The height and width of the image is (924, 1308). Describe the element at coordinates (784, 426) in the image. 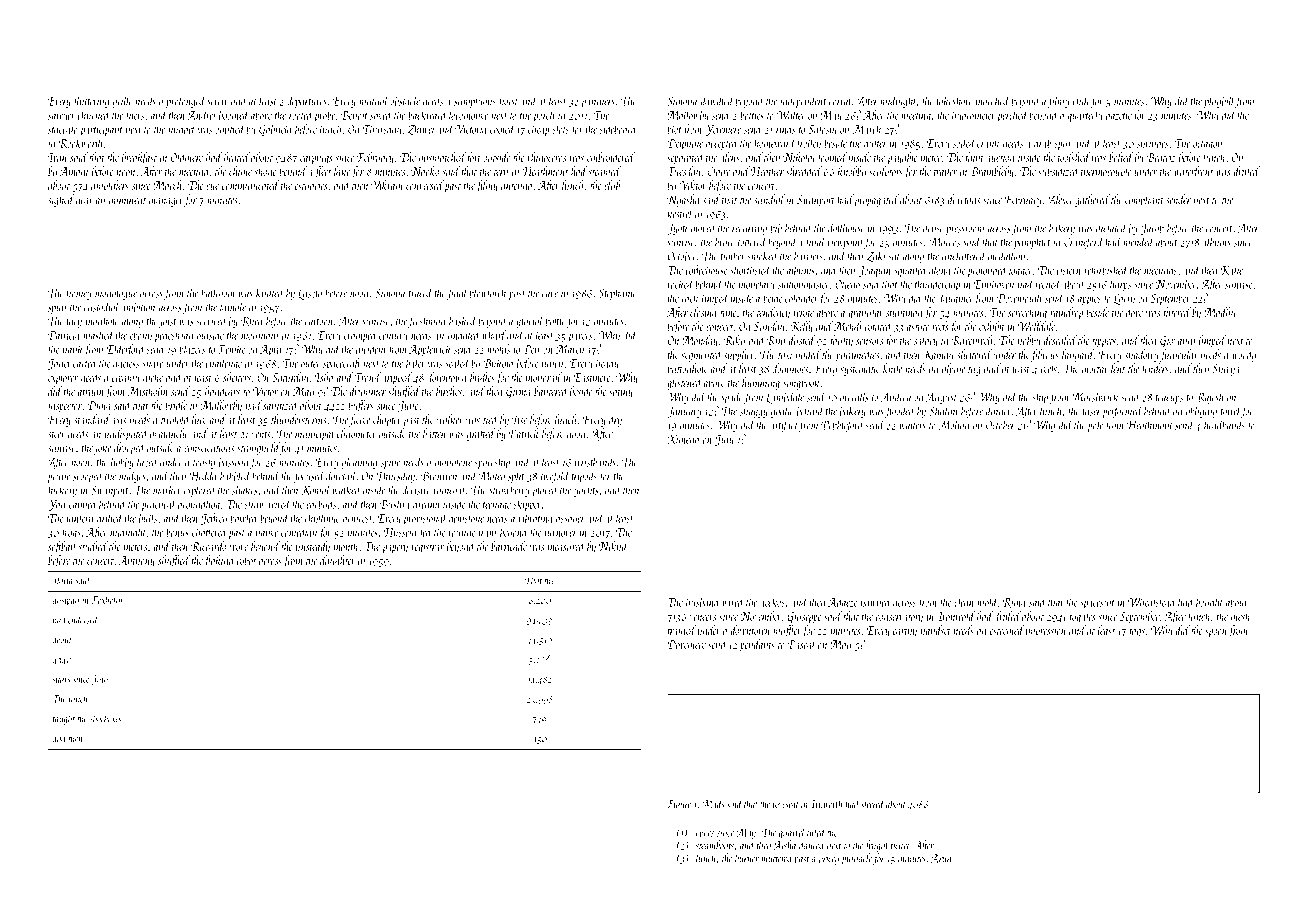

I see `artifact` at that location.
